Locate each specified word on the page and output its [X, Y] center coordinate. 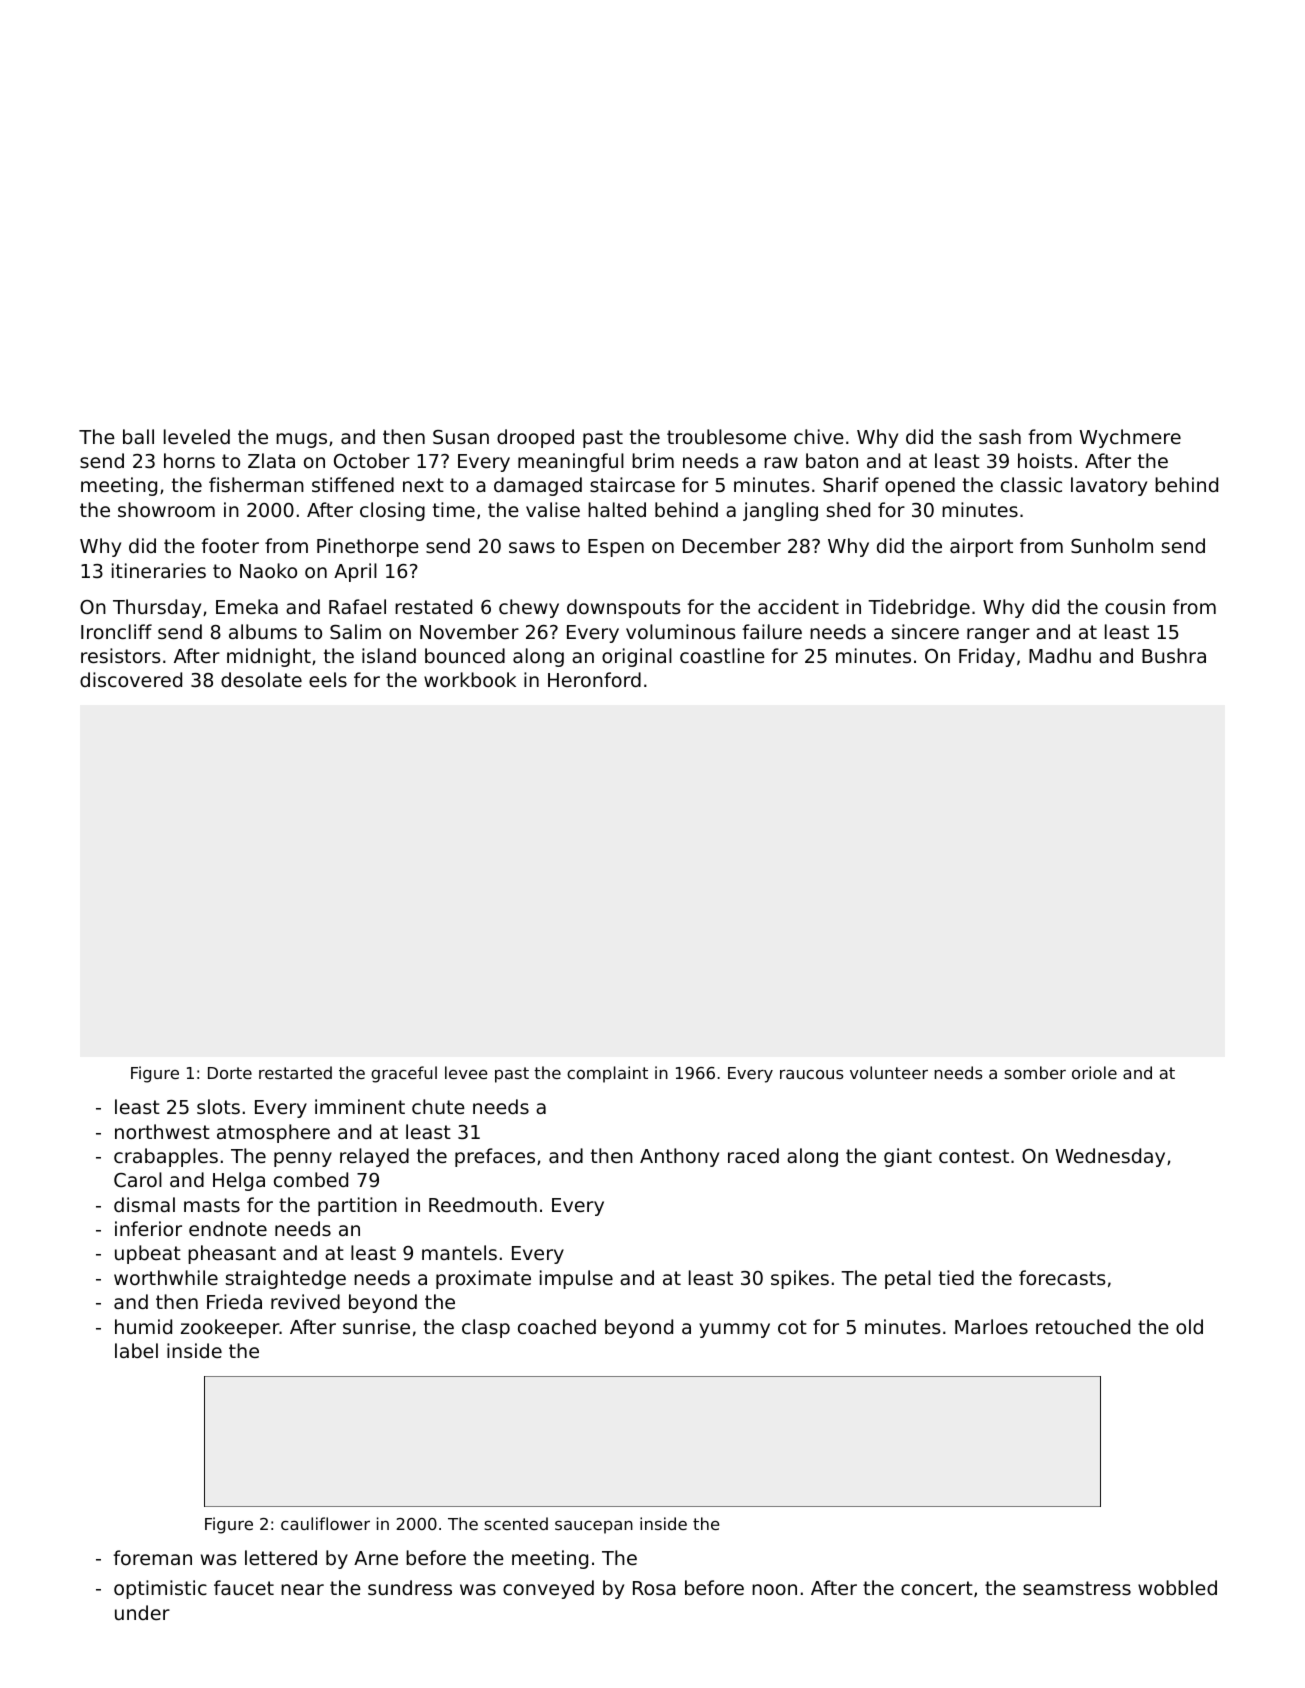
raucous [811, 1074]
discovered [131, 679]
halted [617, 509]
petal [908, 1279]
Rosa [654, 1588]
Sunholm [1112, 545]
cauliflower [325, 1523]
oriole [1094, 1072]
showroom [166, 509]
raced [753, 1155]
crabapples [166, 1157]
